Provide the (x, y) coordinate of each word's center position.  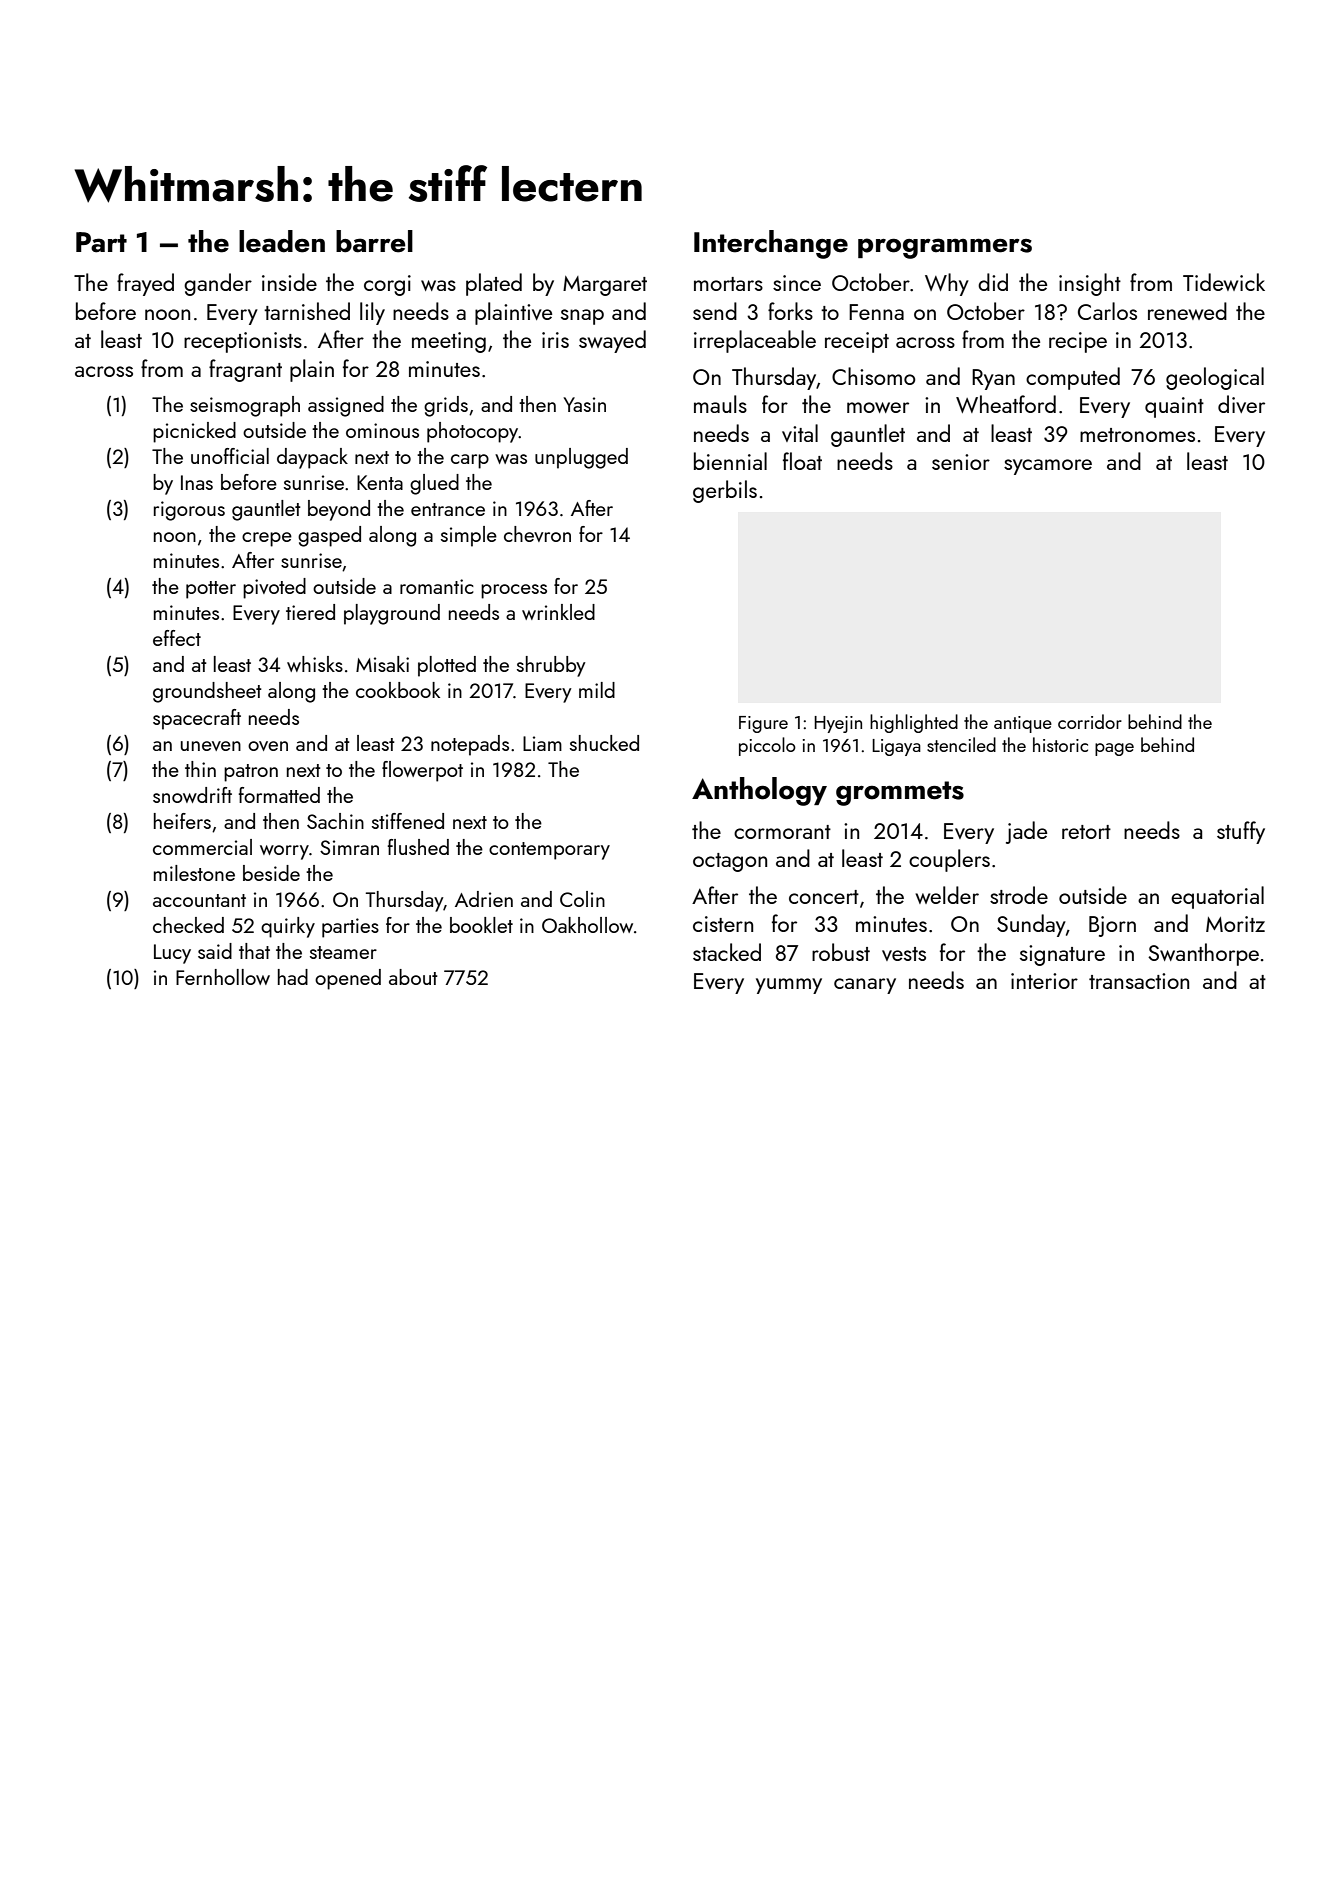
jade (1026, 832)
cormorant (782, 832)
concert (824, 897)
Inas (197, 482)
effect (177, 638)
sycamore (1048, 467)
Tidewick (1224, 282)
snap (582, 317)
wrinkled (558, 612)
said (215, 951)
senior (961, 462)
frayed (145, 284)
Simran (349, 847)
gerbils (725, 491)
